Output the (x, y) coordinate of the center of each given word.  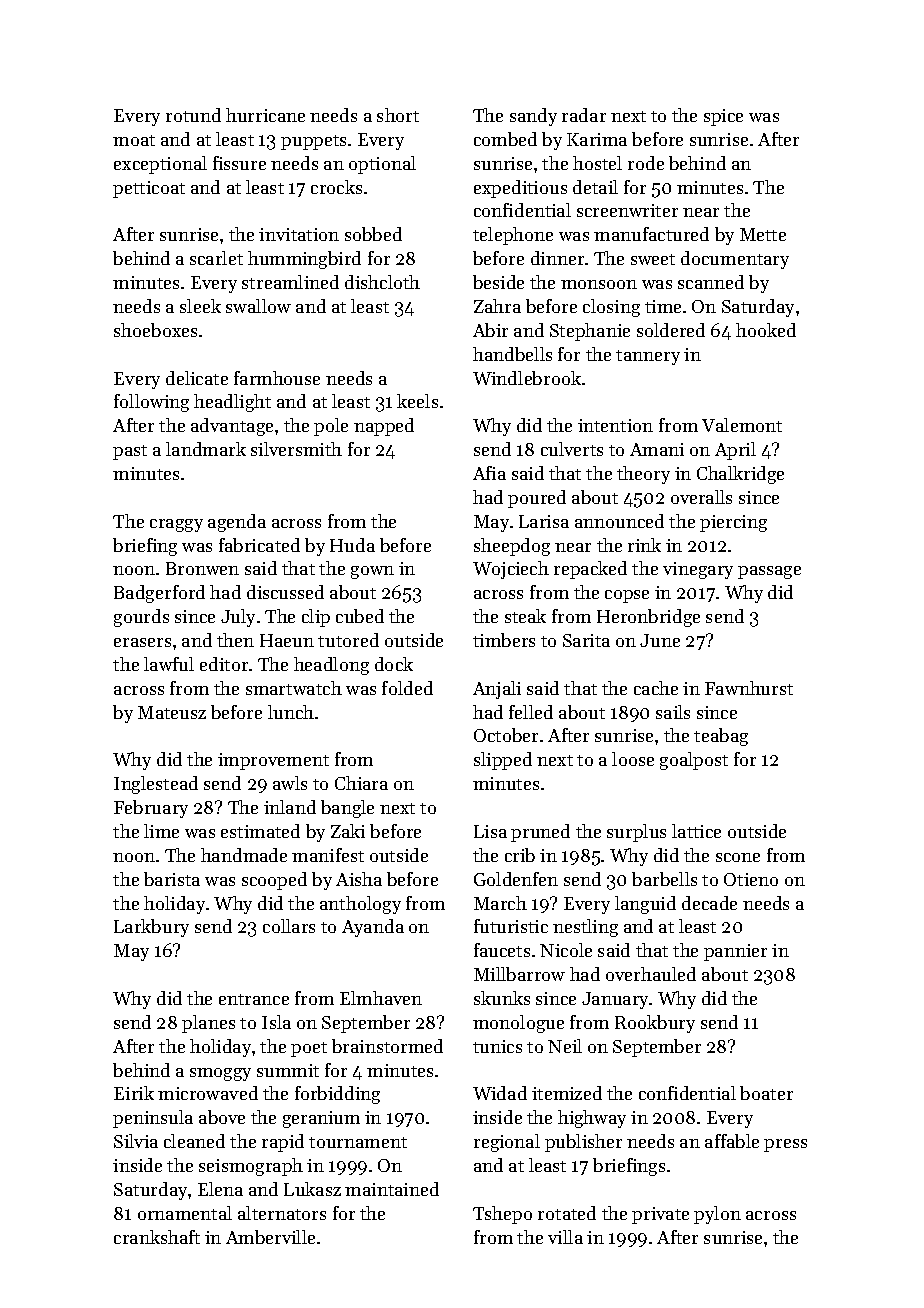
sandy (533, 117)
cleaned (194, 1141)
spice (723, 117)
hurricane (265, 115)
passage (769, 572)
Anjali (497, 690)
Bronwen (202, 568)
